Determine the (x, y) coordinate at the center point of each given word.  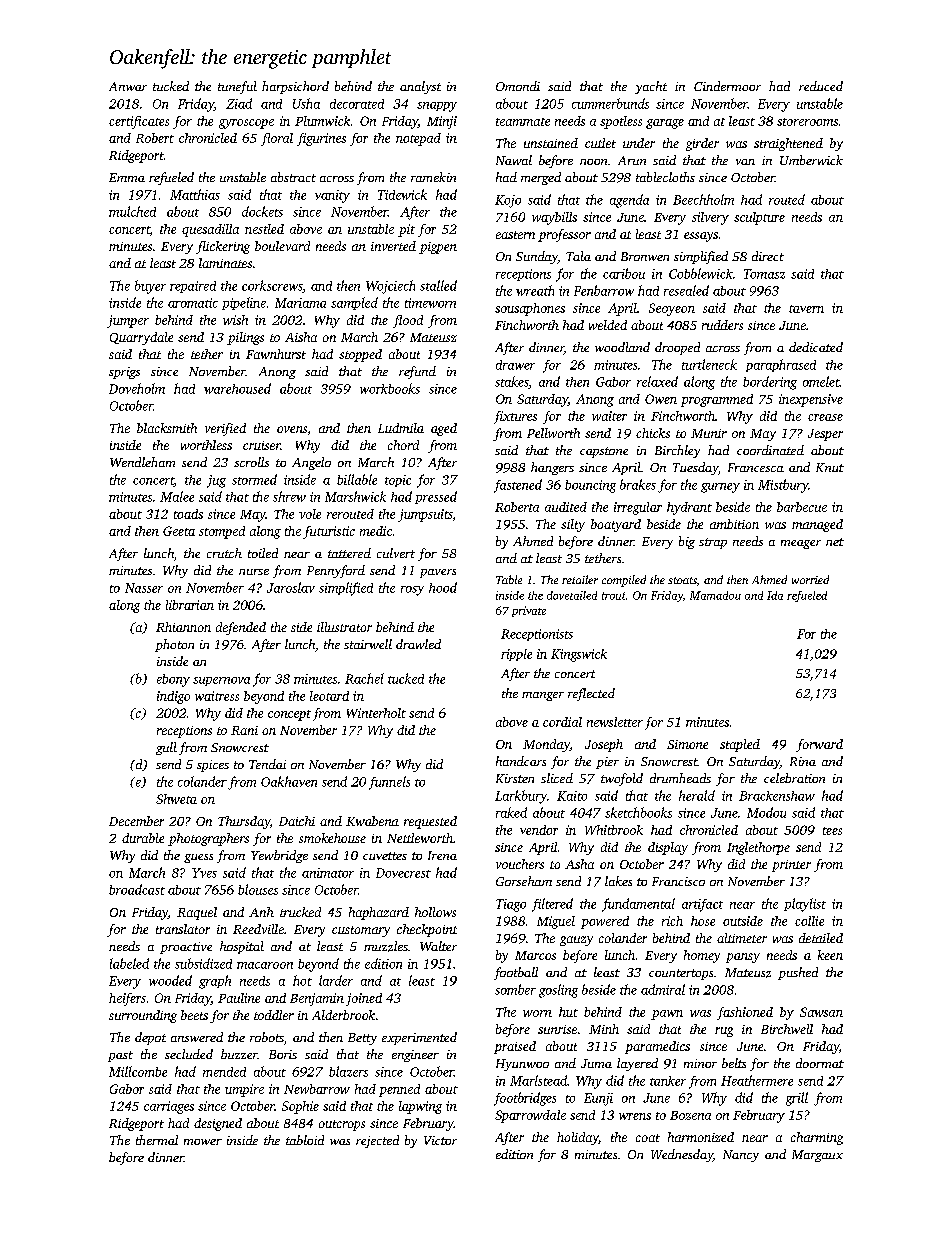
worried (810, 579)
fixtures (515, 417)
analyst (420, 87)
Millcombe (138, 1071)
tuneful (237, 87)
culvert (396, 553)
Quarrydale (141, 338)
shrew (289, 496)
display (668, 848)
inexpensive (811, 400)
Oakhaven (289, 781)
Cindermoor (727, 86)
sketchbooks (638, 812)
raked (511, 812)
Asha (579, 864)
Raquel (197, 913)
